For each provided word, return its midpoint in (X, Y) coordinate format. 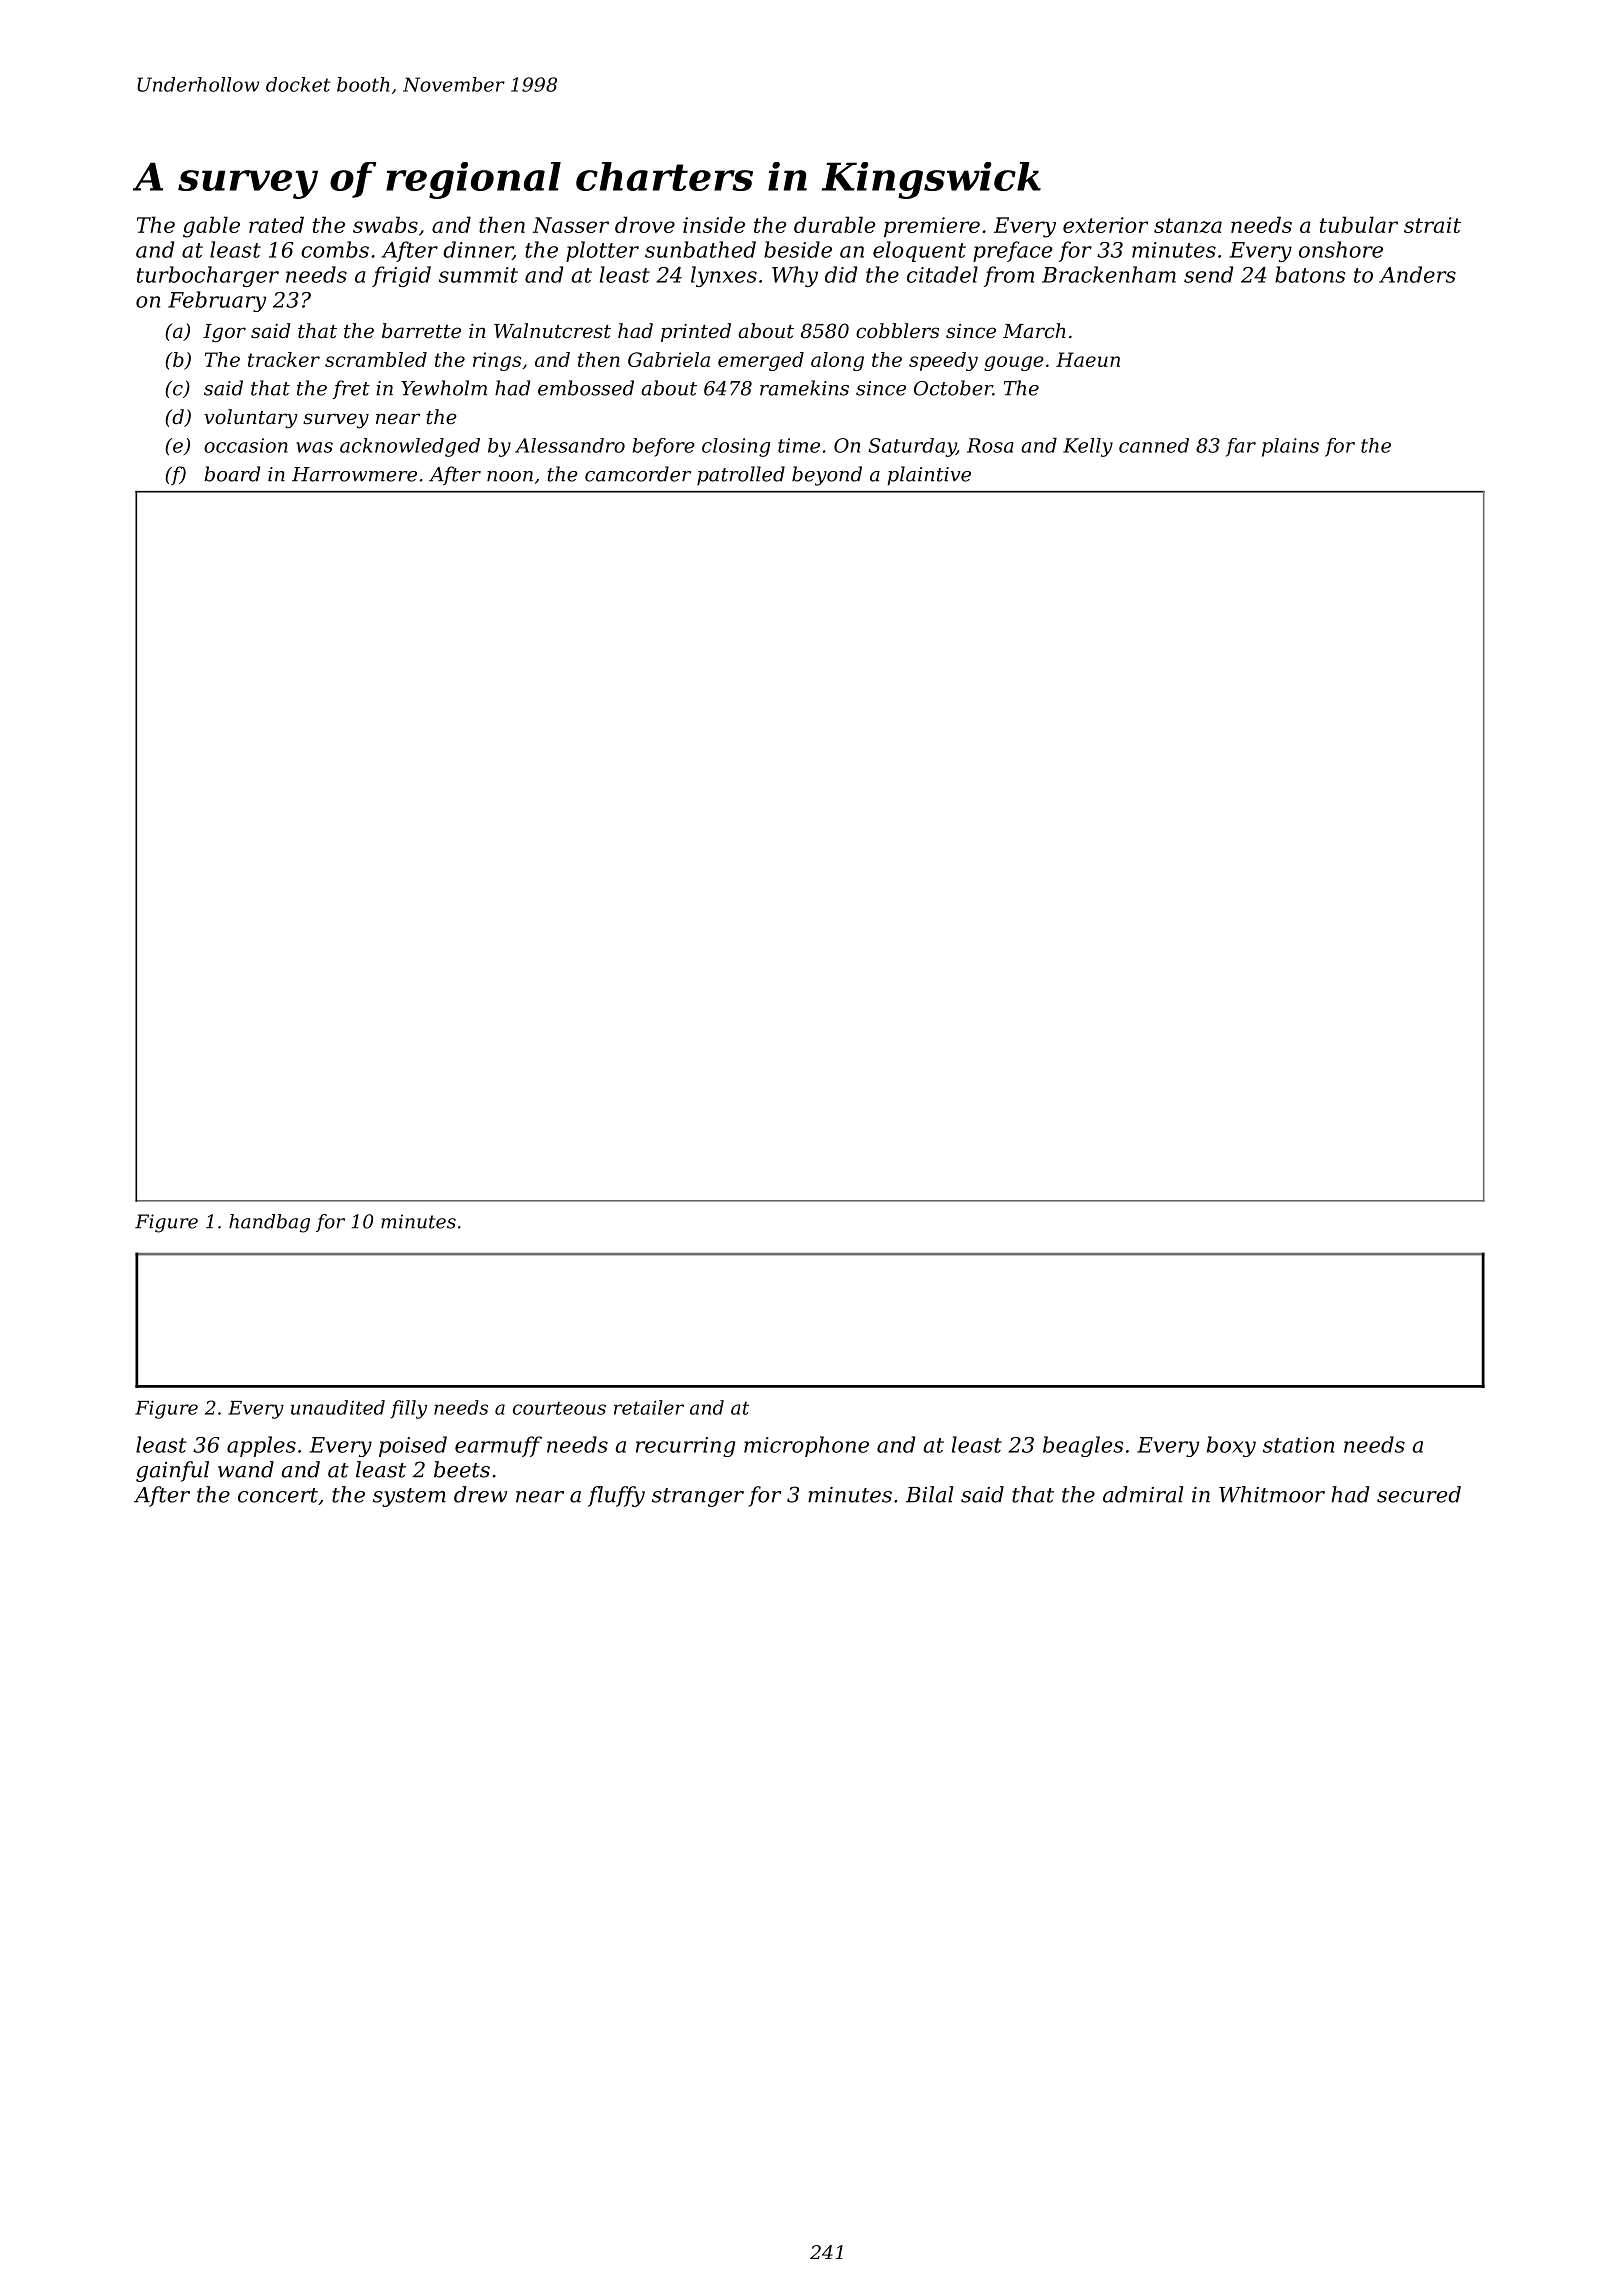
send (1208, 274)
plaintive (929, 476)
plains (1290, 447)
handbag (269, 1223)
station (1298, 1445)
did (841, 274)
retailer (649, 1407)
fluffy (616, 1496)
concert (278, 1495)
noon (510, 476)
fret (351, 389)
